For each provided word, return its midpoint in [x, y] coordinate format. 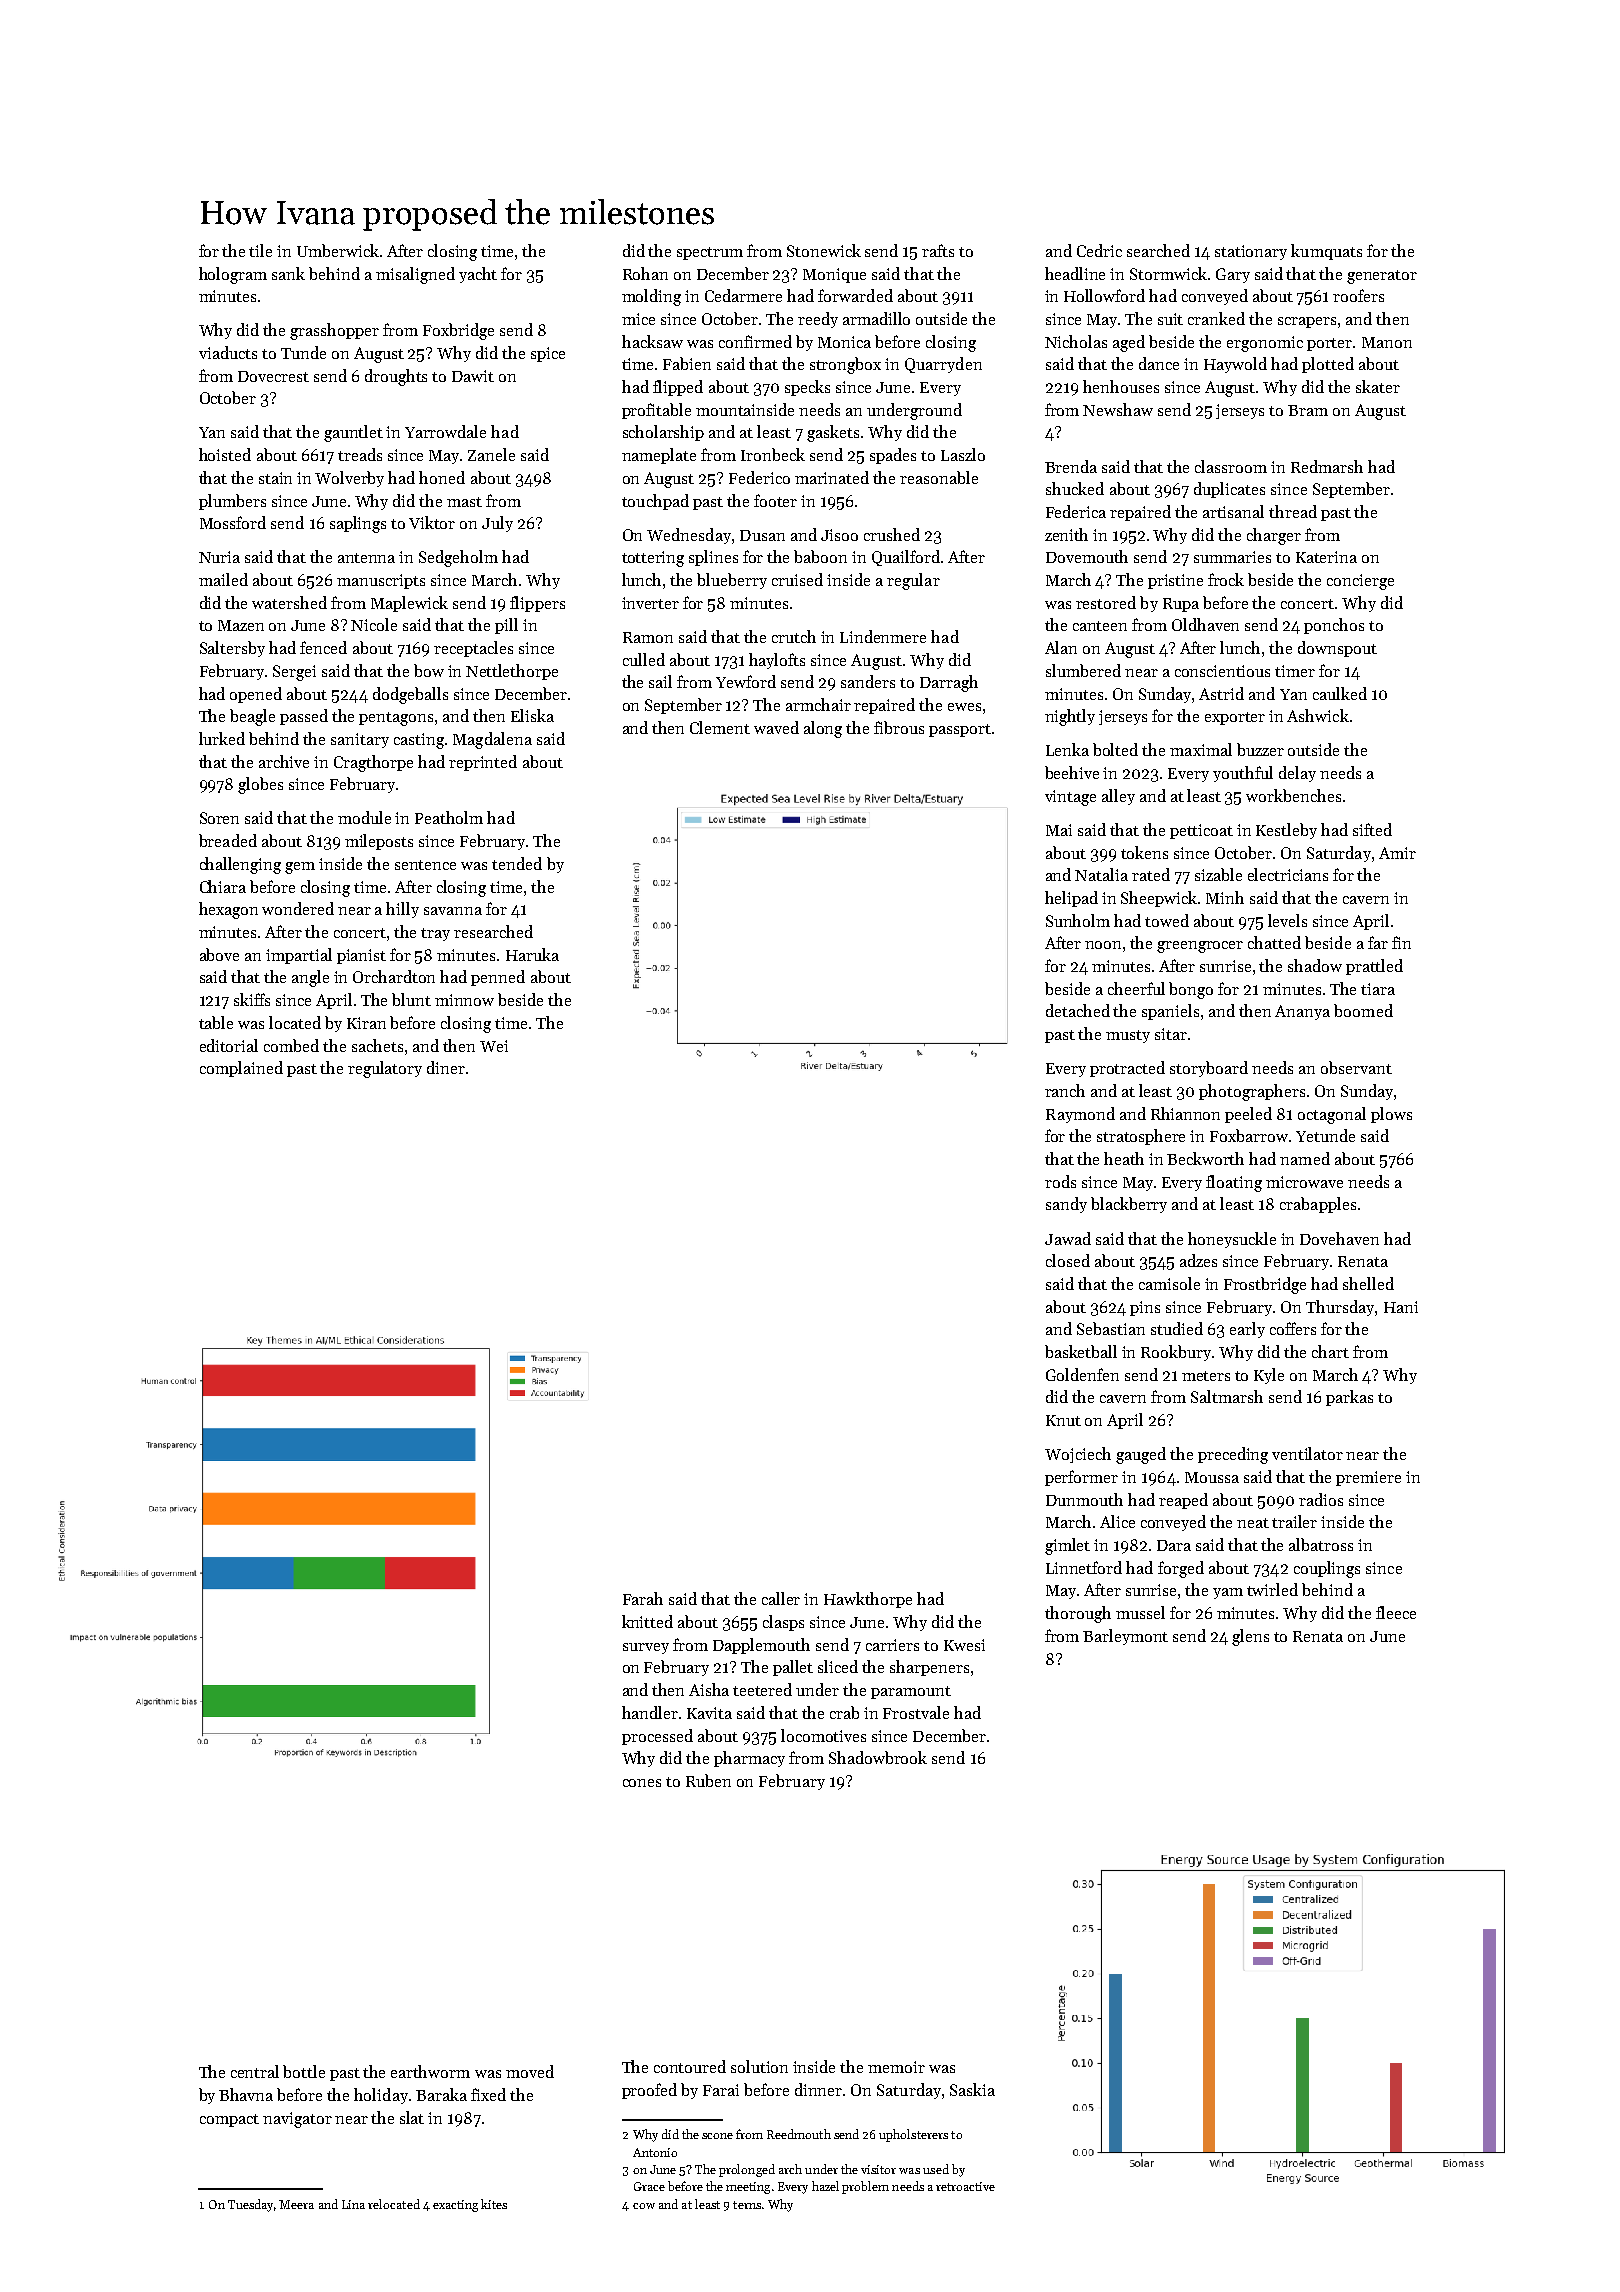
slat [412, 2117]
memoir [896, 2067]
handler [650, 1712]
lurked [222, 738]
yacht [478, 275]
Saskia [972, 2089]
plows [1391, 1115]
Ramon [648, 637]
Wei [494, 1046]
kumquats [1326, 252]
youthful [1243, 774]
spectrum [710, 253]
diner [446, 1067]
